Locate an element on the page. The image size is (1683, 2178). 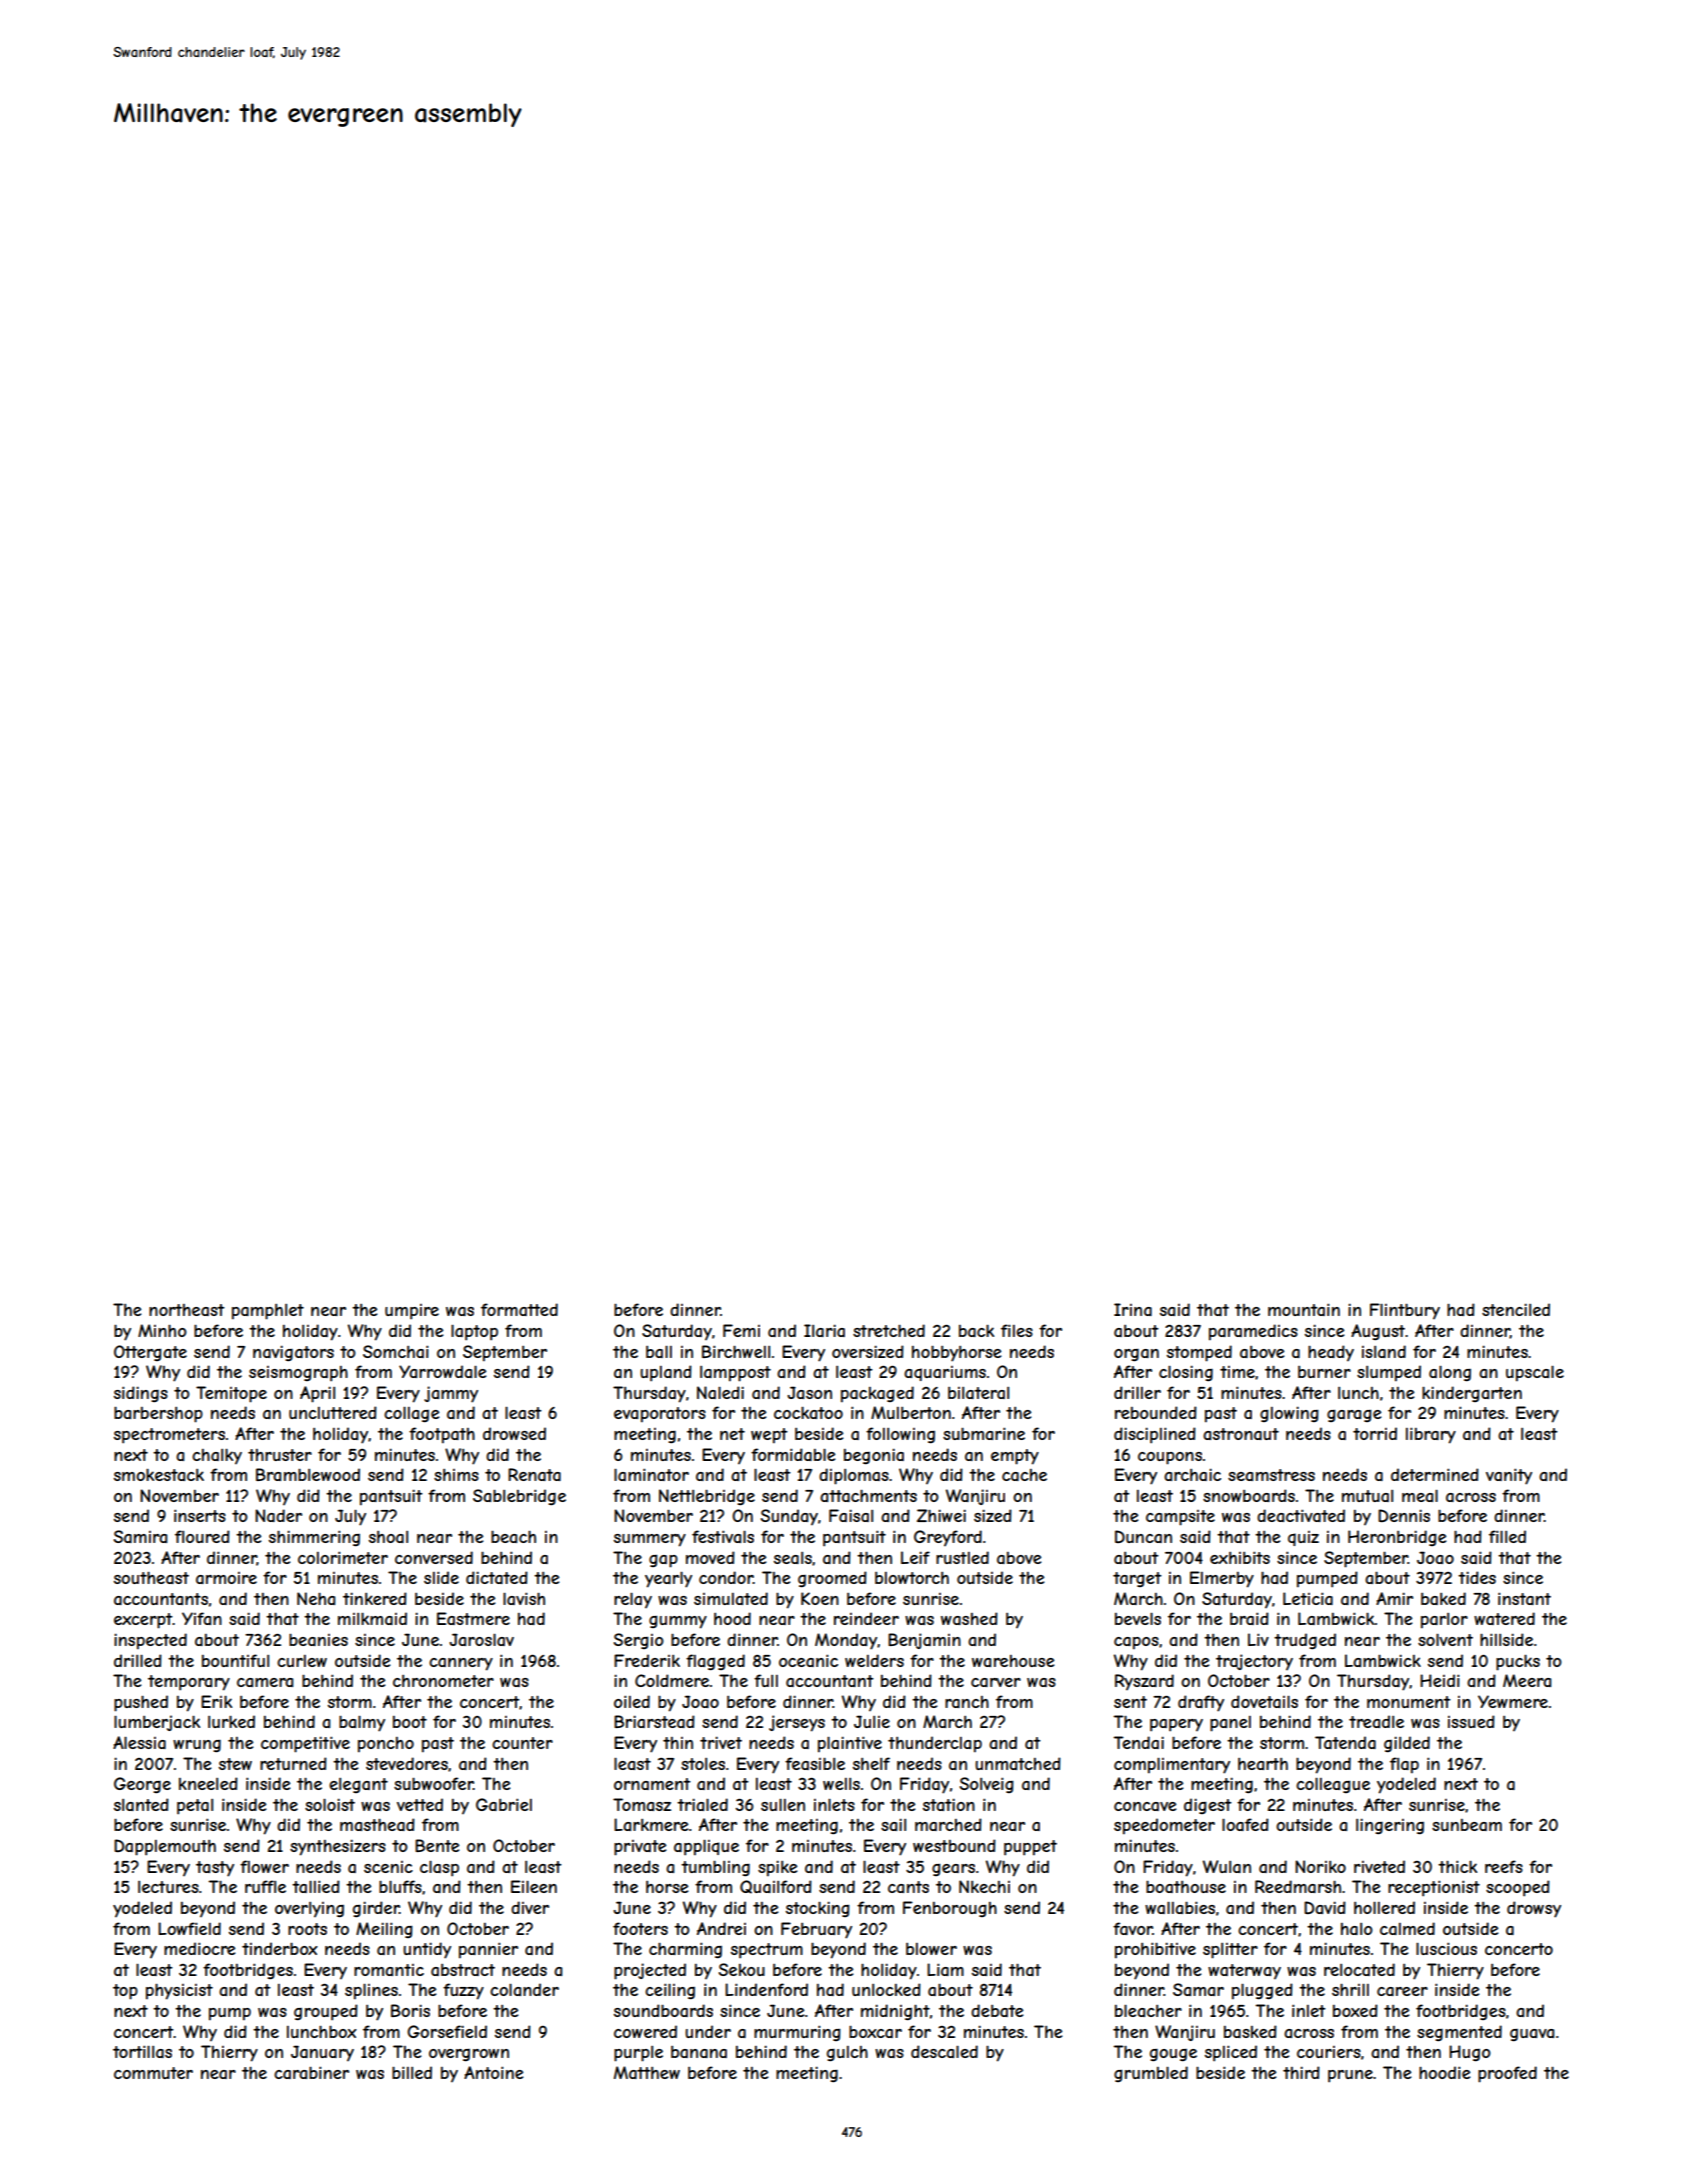
jerseys is located at coordinates (797, 1723).
